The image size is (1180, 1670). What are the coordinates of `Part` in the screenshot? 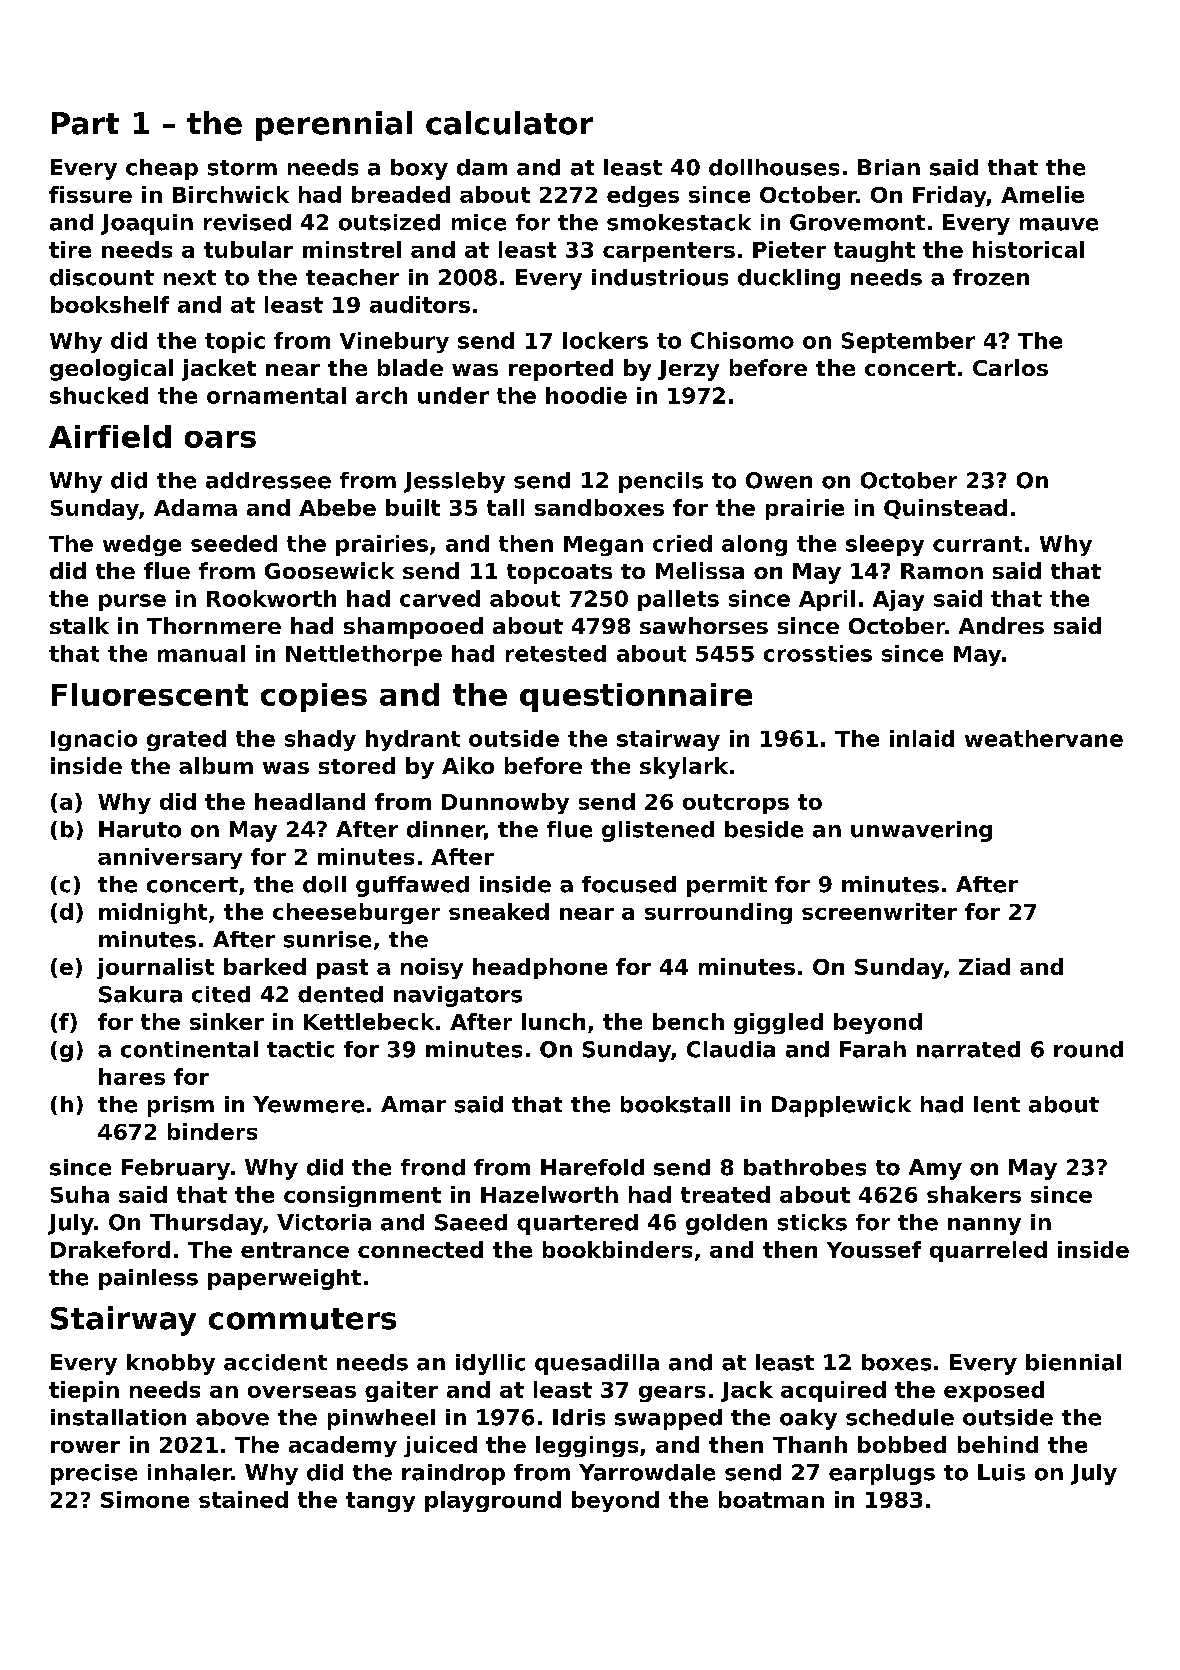 It's located at (85, 123).
